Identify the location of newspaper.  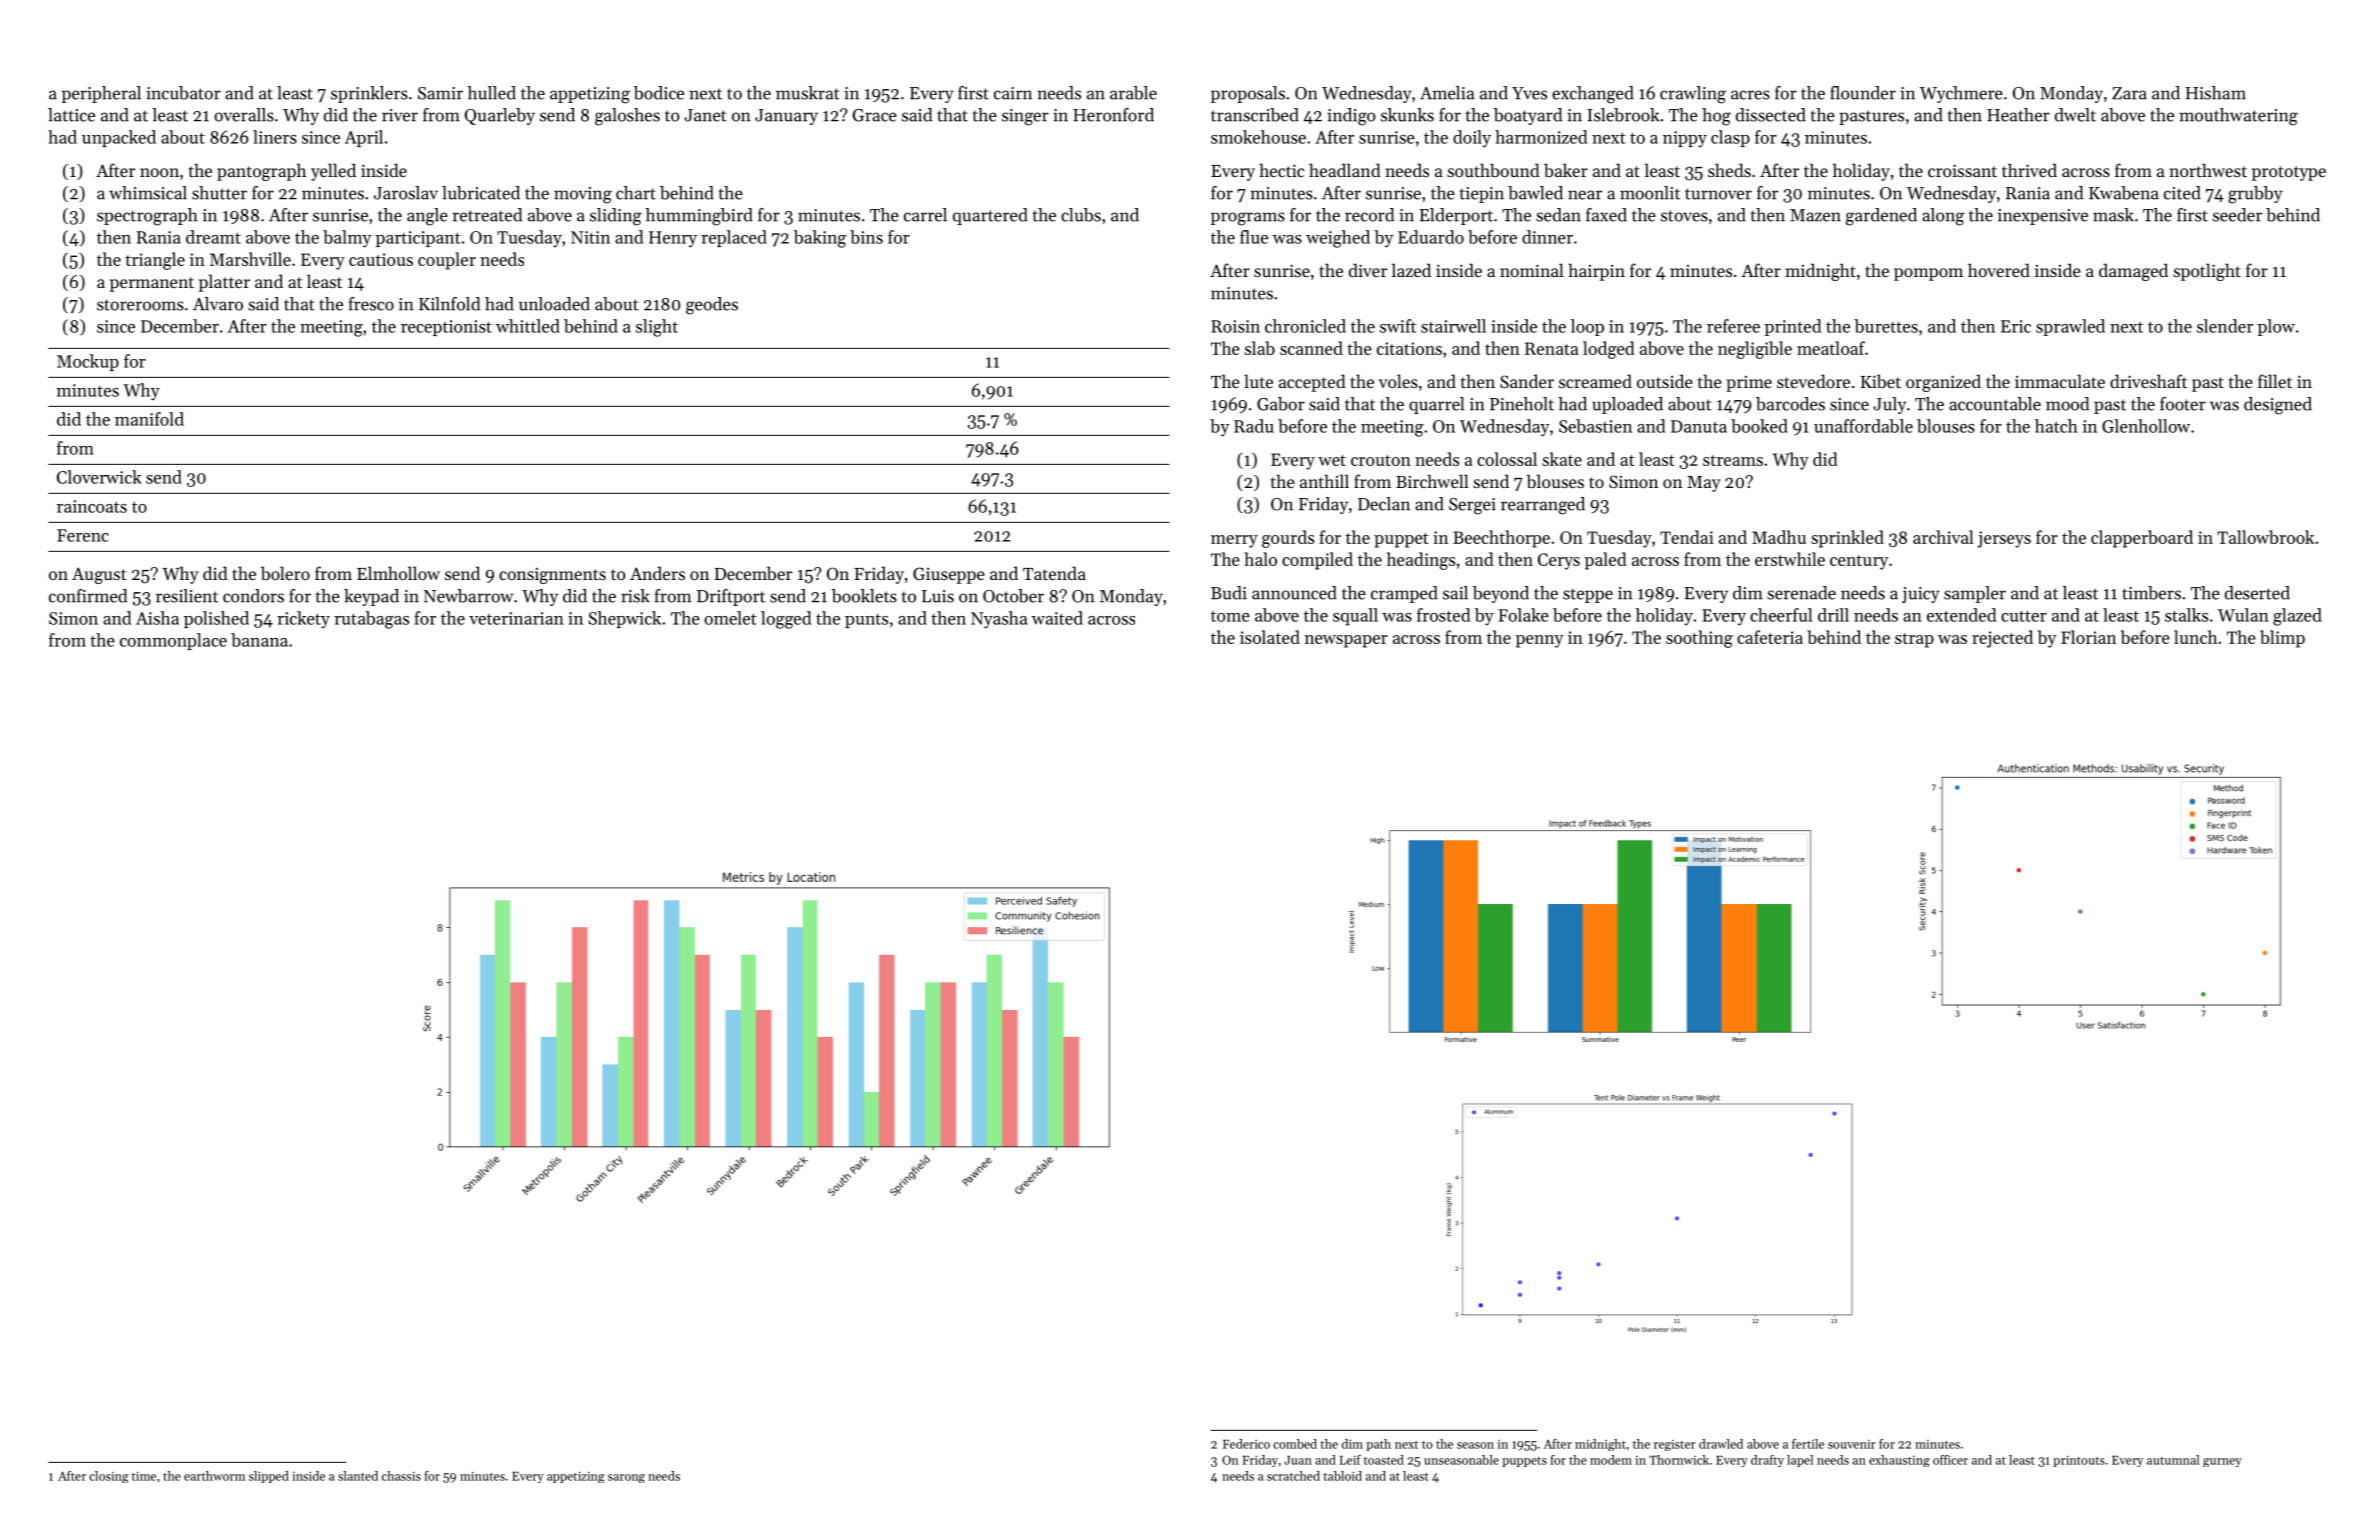
(1346, 641).
